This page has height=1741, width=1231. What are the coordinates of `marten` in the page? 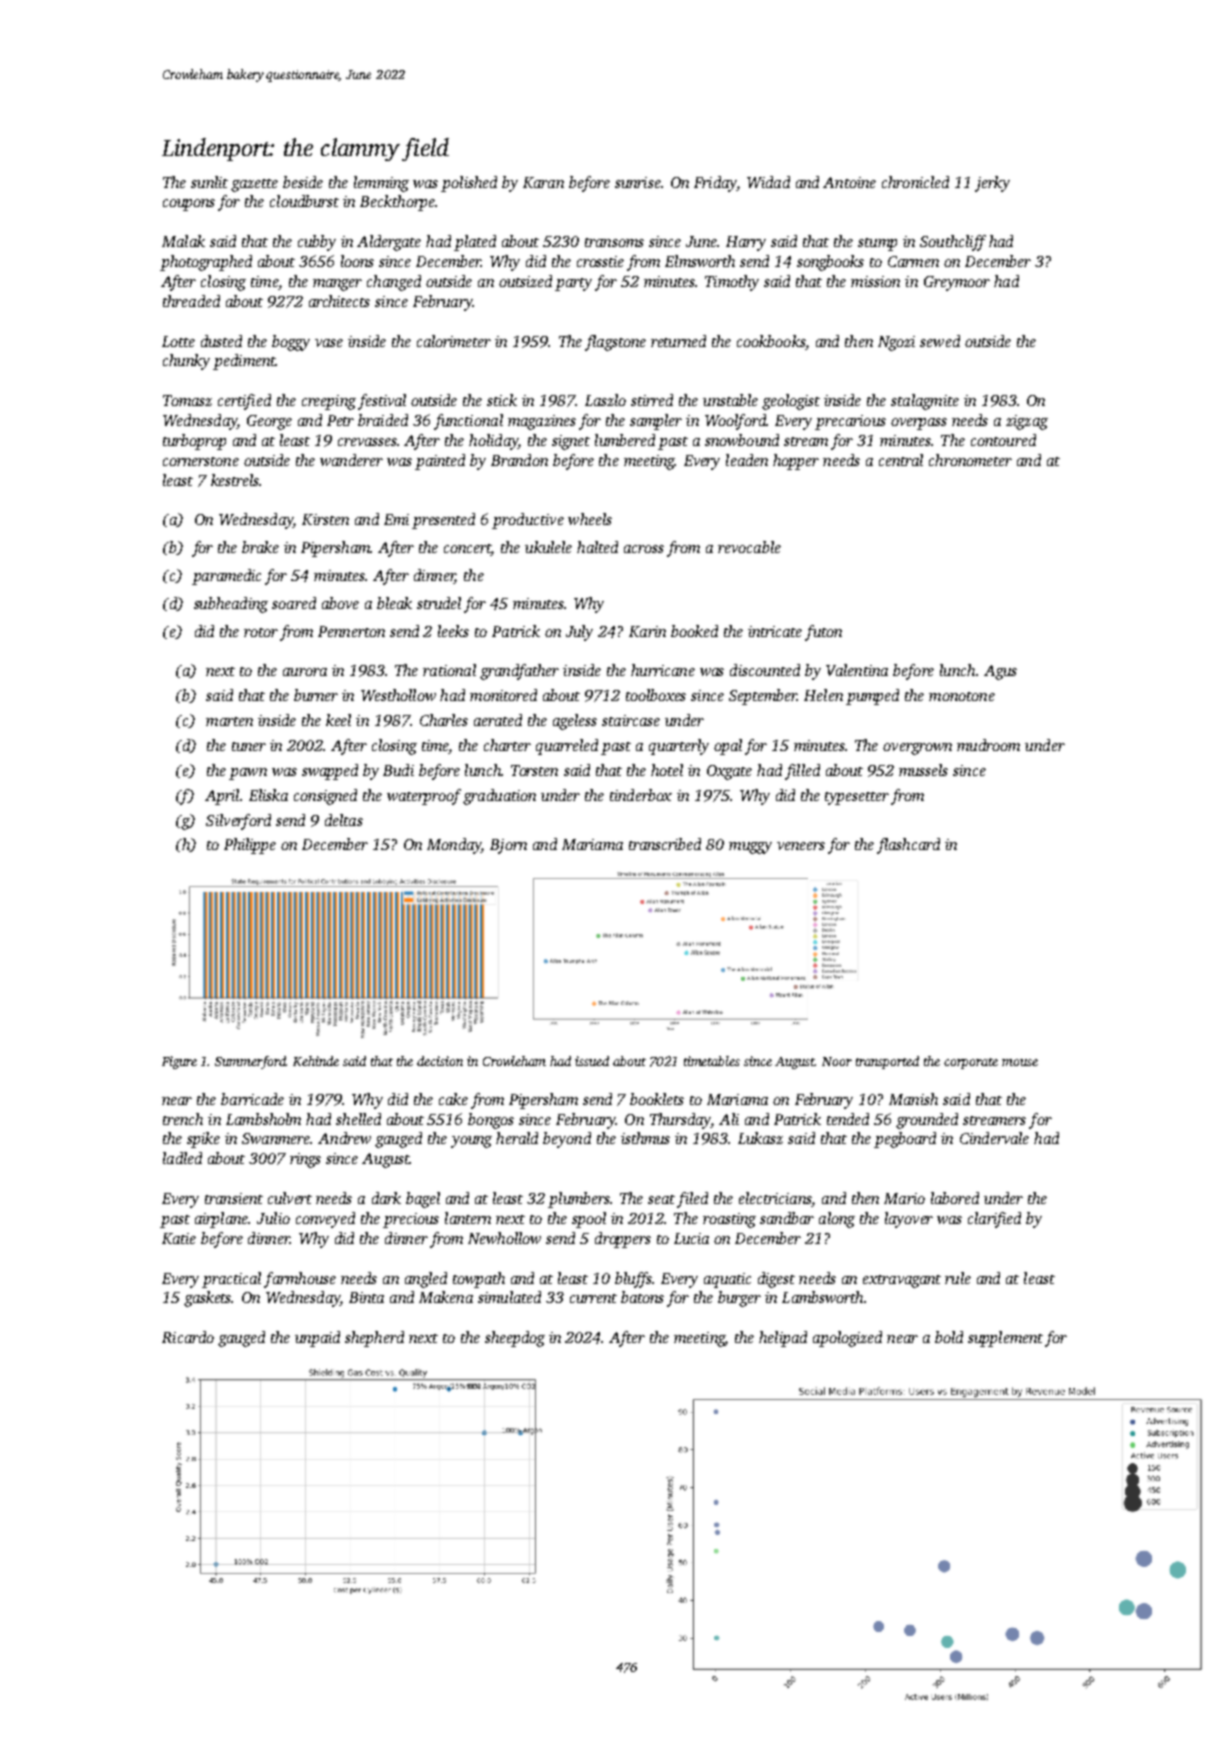 It's located at (229, 721).
